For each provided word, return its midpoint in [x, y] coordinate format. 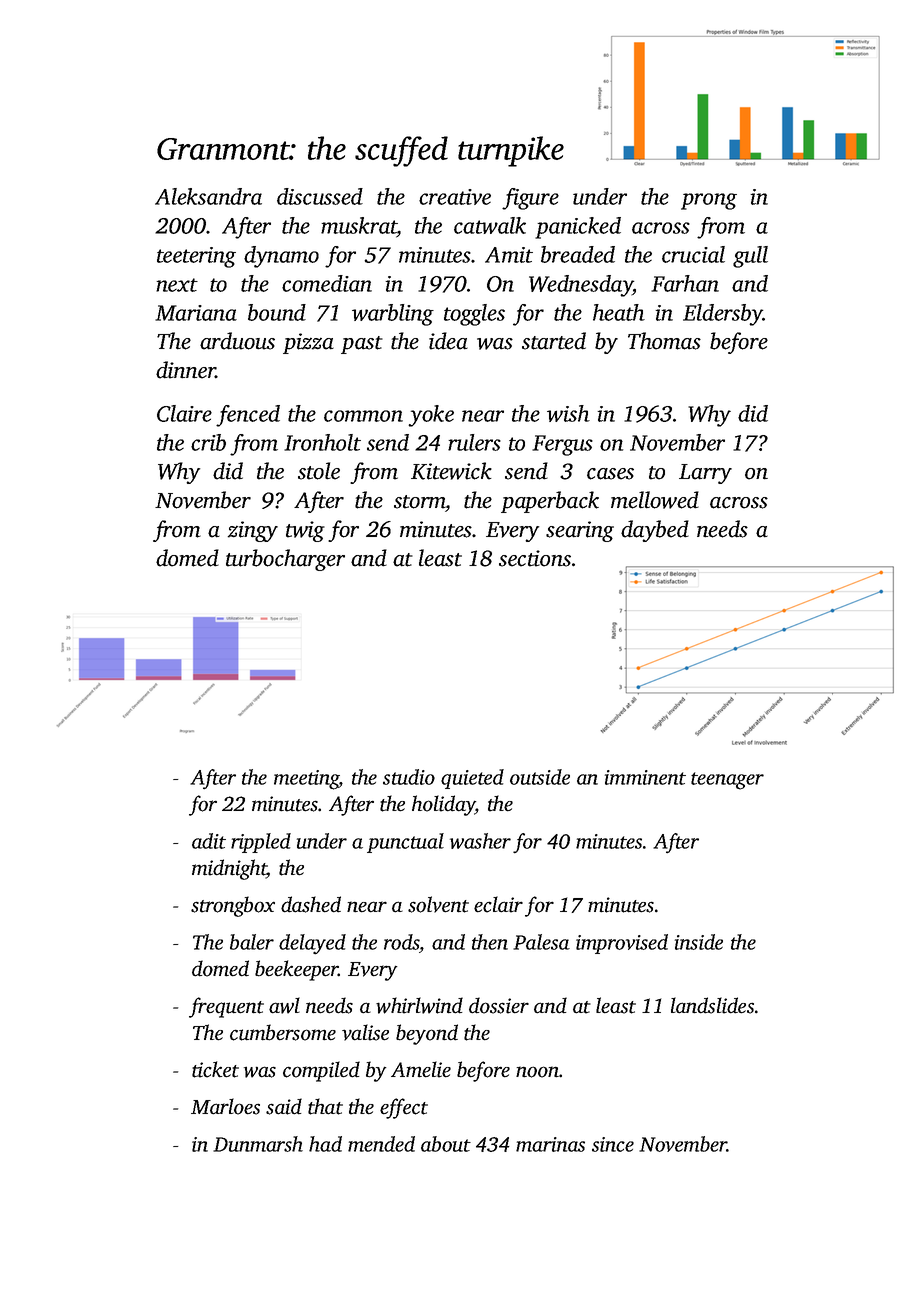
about [446, 1144]
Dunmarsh [258, 1144]
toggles [474, 315]
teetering [196, 257]
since [613, 1144]
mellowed [655, 500]
